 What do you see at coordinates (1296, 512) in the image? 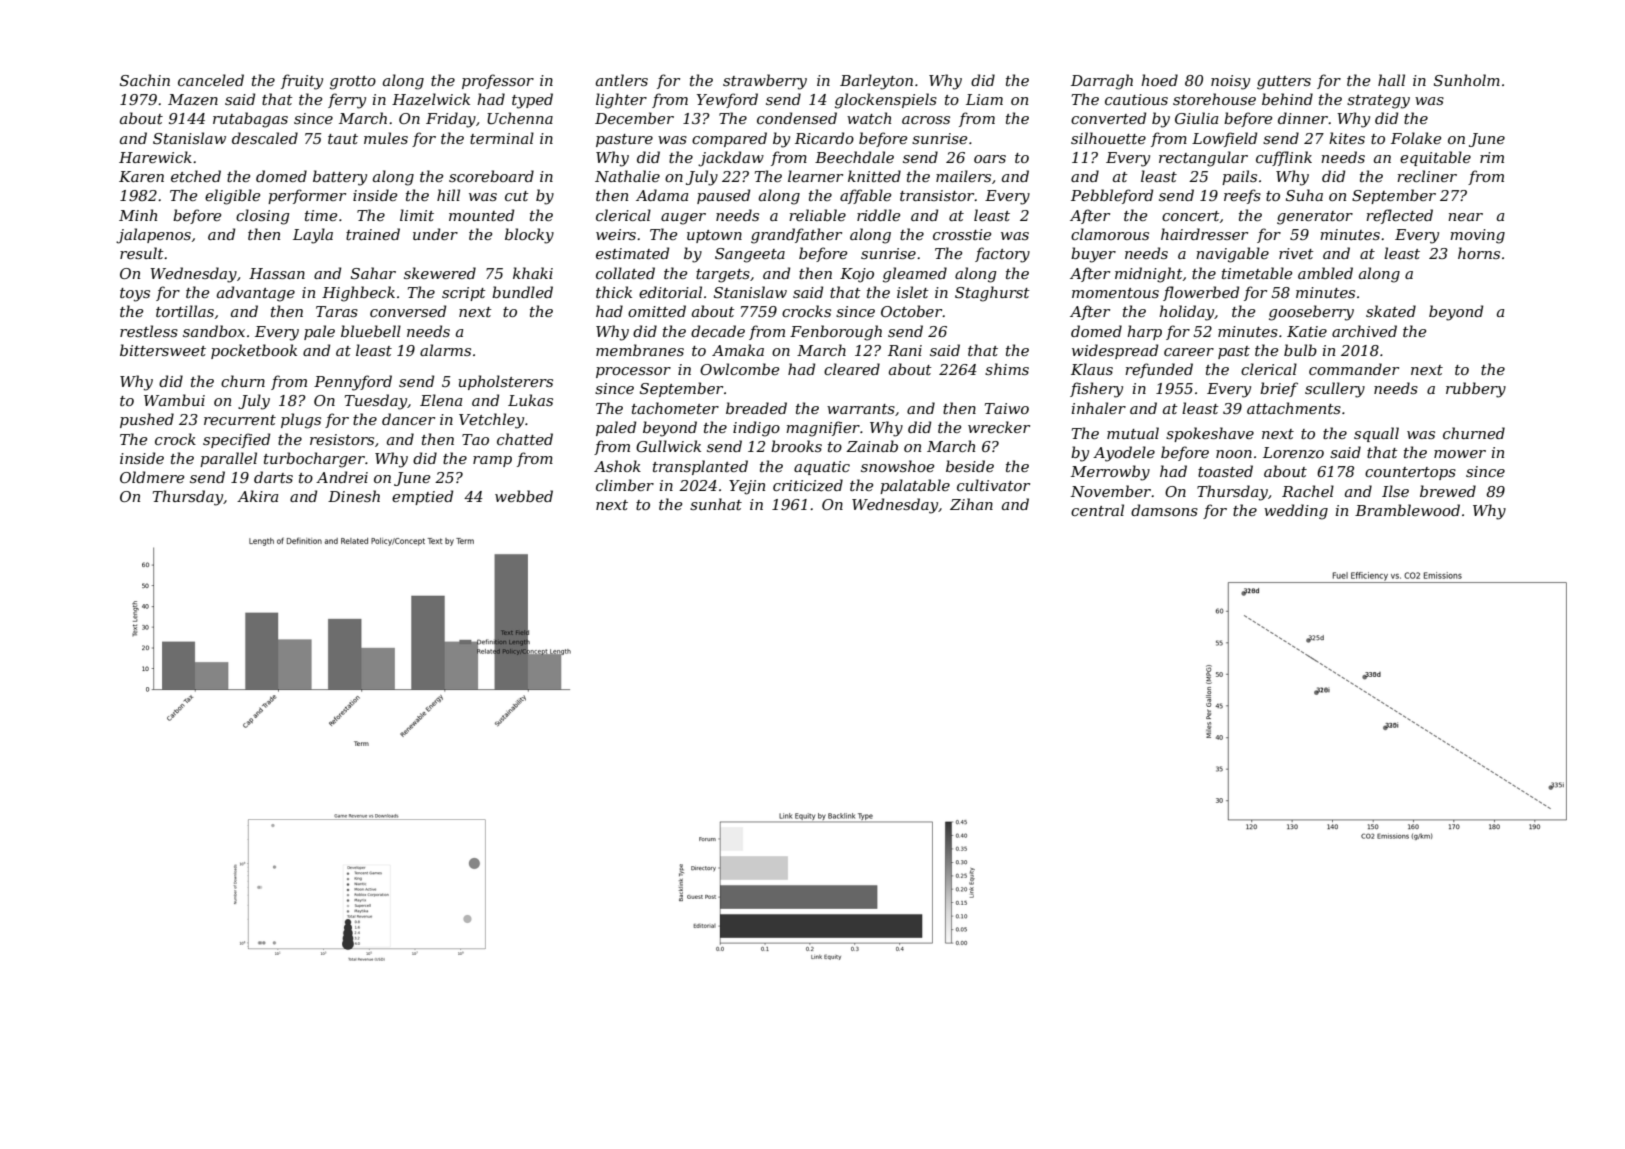
I see `wedding` at bounding box center [1296, 512].
